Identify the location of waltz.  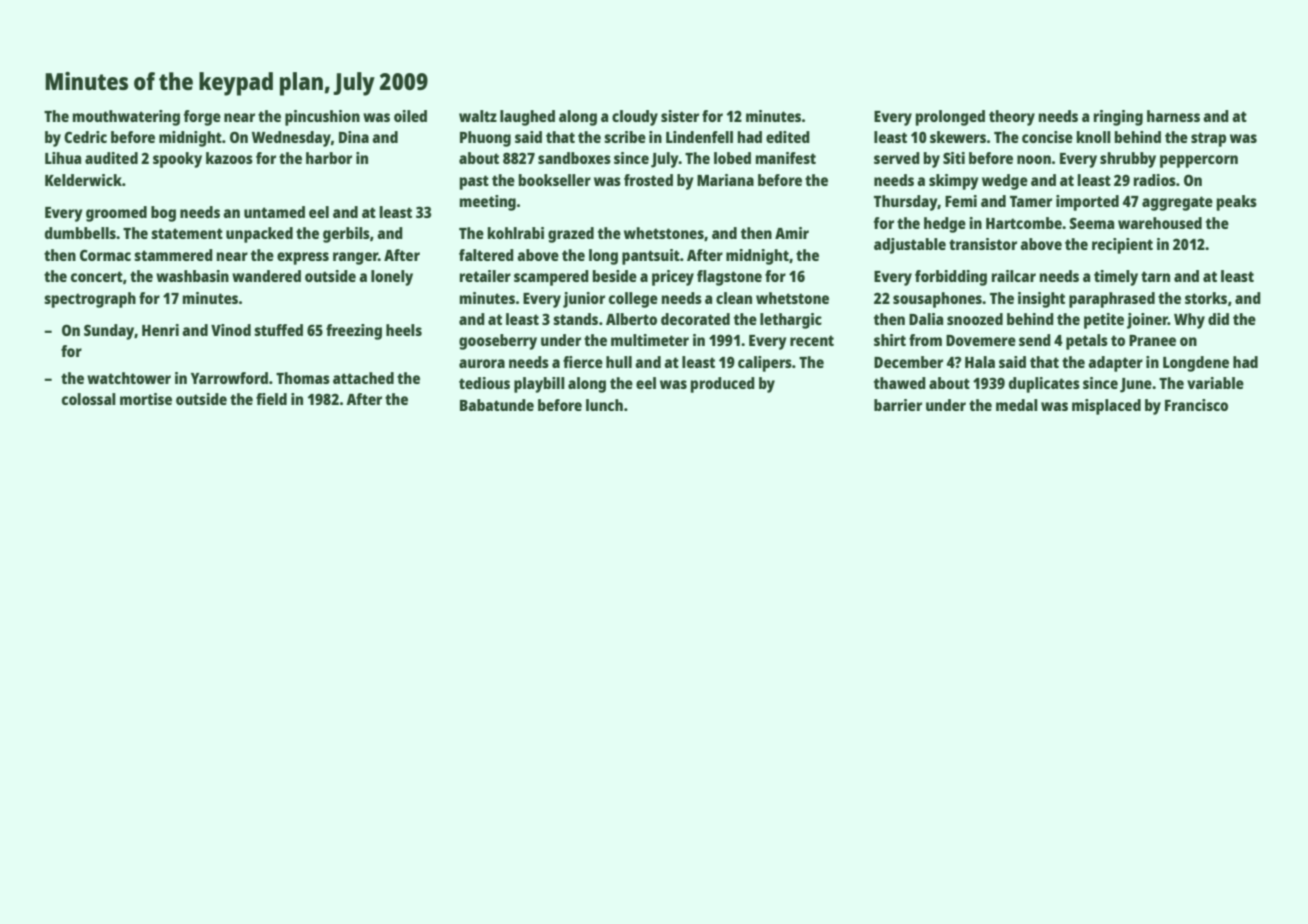
(478, 116).
